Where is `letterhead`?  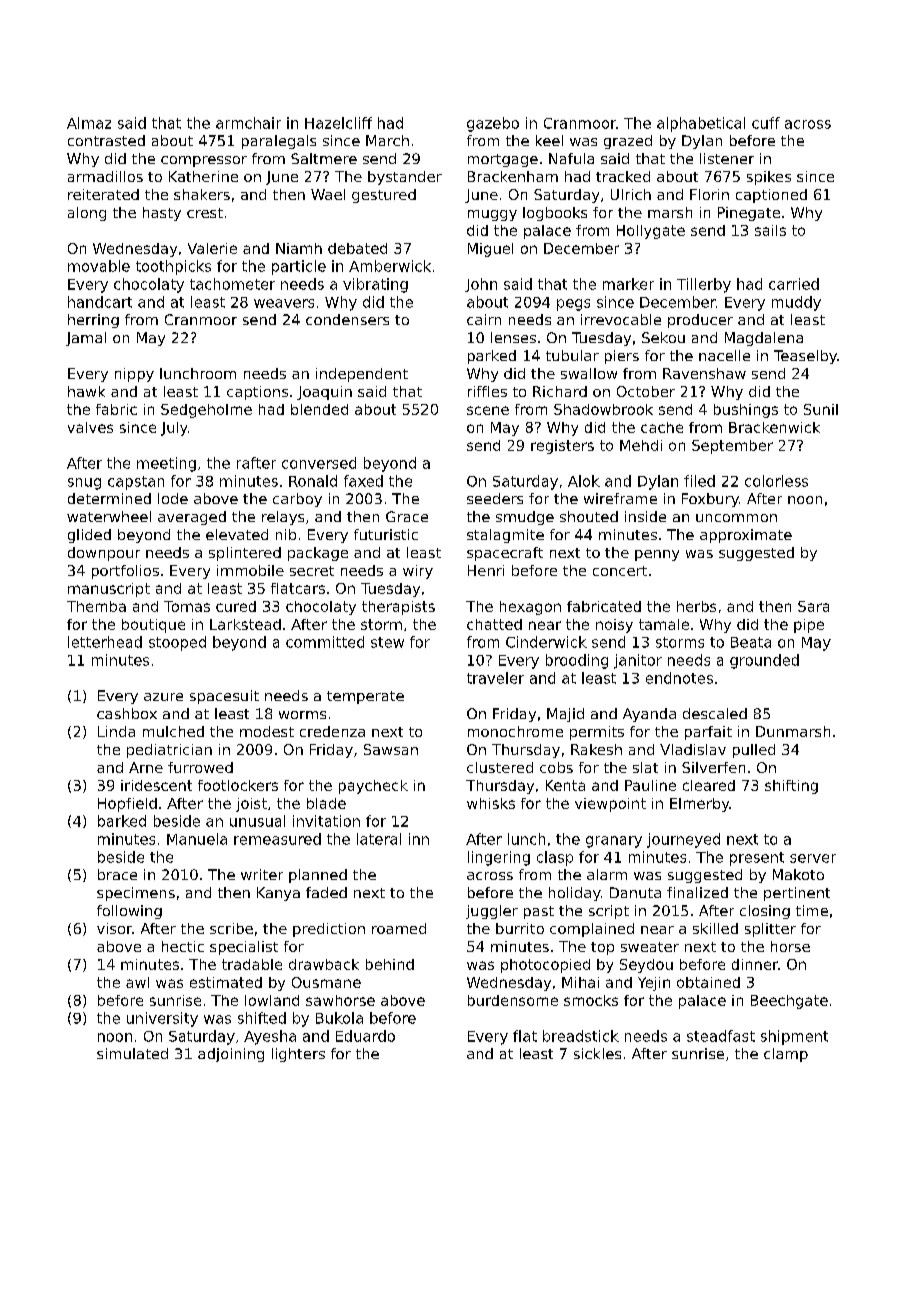
letterhead is located at coordinates (105, 642).
